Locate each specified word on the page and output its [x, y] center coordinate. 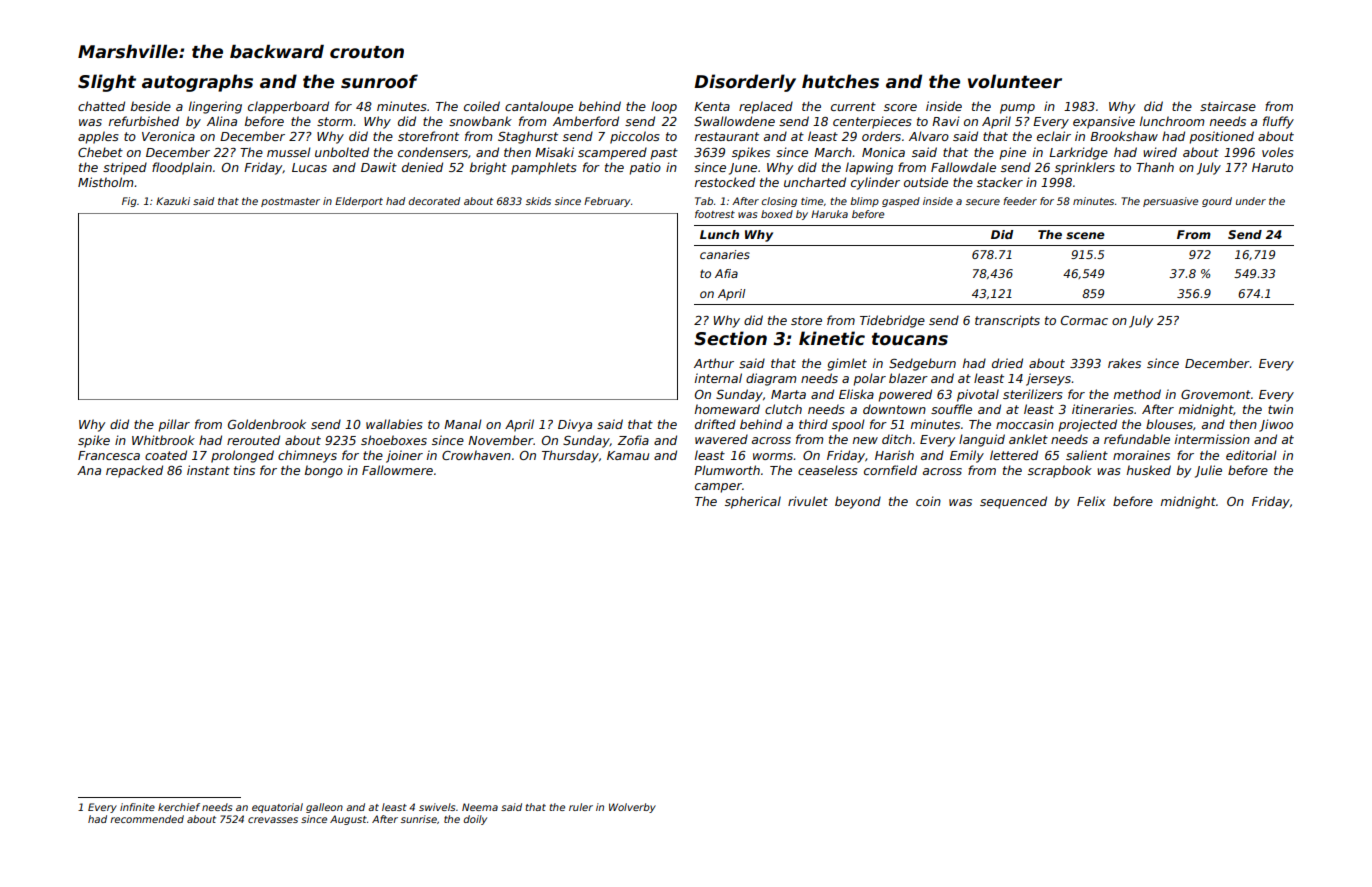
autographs [197, 83]
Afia [726, 273]
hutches [840, 81]
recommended [147, 819]
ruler [581, 807]
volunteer [1015, 81]
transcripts [1007, 321]
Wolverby [632, 808]
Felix [1091, 501]
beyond [858, 502]
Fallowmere [397, 470]
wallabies [394, 424]
